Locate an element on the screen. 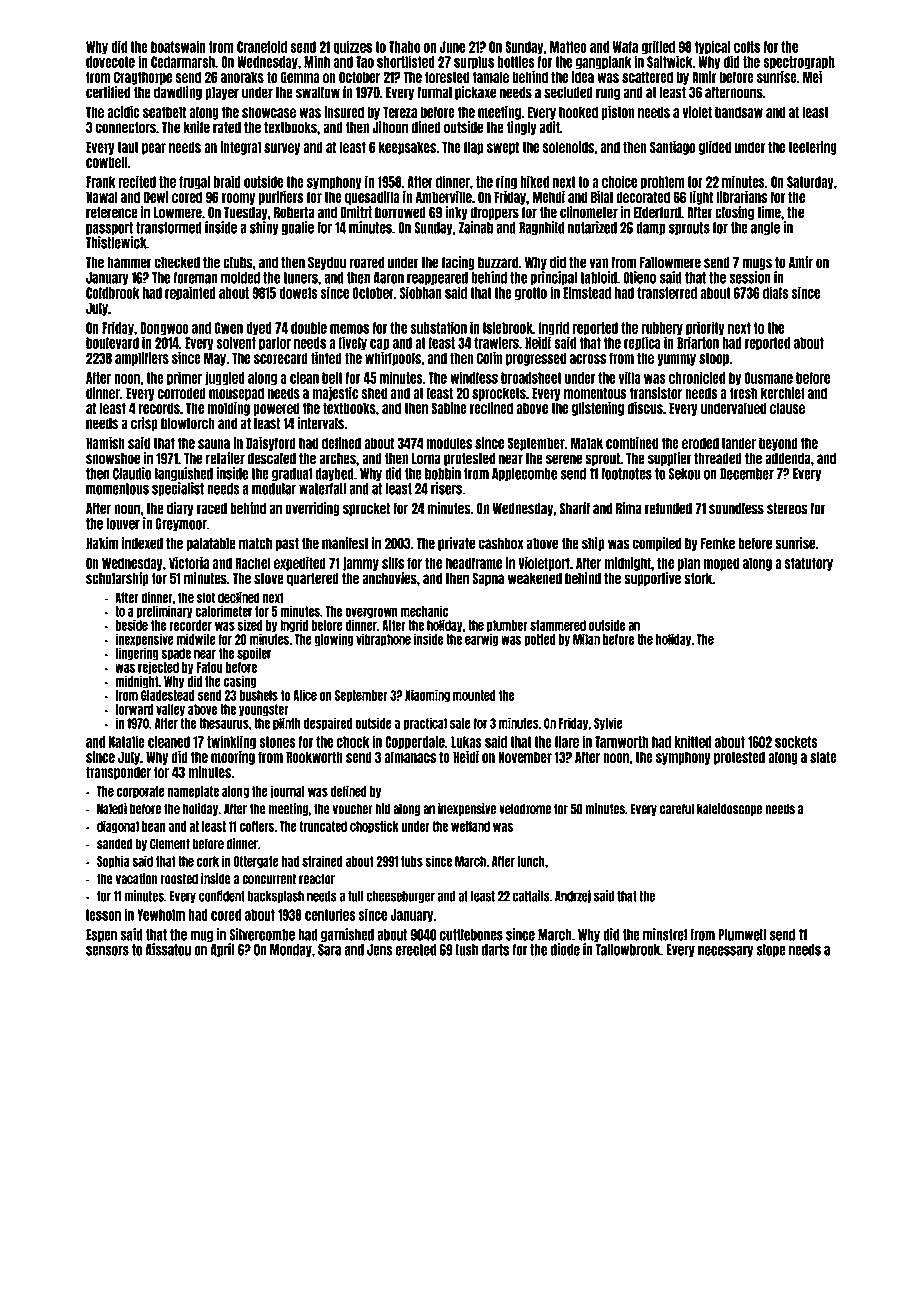 The width and height of the screenshot is (924, 1308). Saturday is located at coordinates (810, 183).
